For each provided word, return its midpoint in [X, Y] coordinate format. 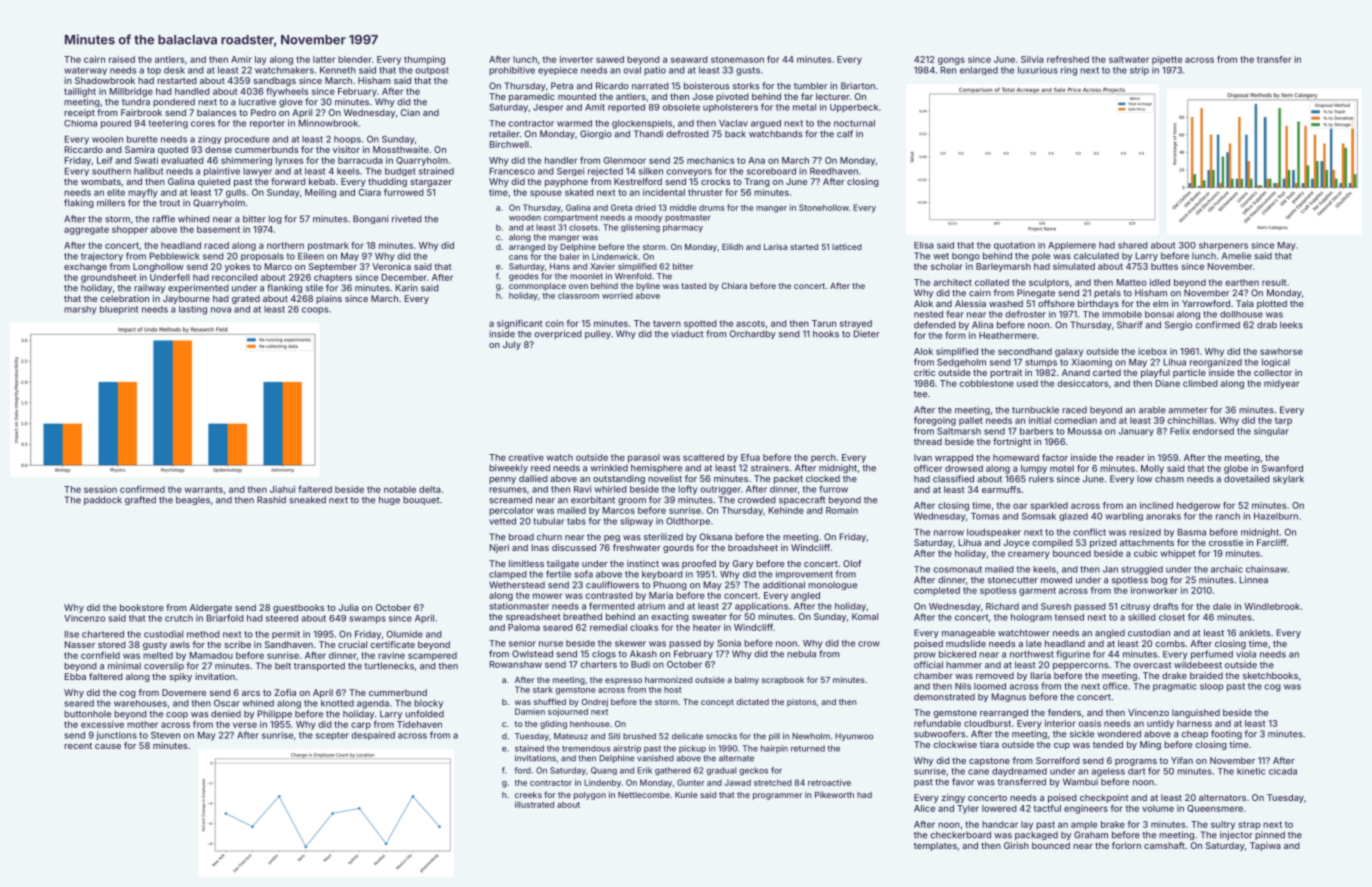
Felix [1180, 431]
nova [221, 310]
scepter [332, 736]
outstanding [619, 479]
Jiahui [282, 489]
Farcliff [1272, 542]
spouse [546, 194]
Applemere [1072, 246]
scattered [703, 457]
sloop [1211, 687]
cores [203, 124]
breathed [582, 616]
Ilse [71, 634]
